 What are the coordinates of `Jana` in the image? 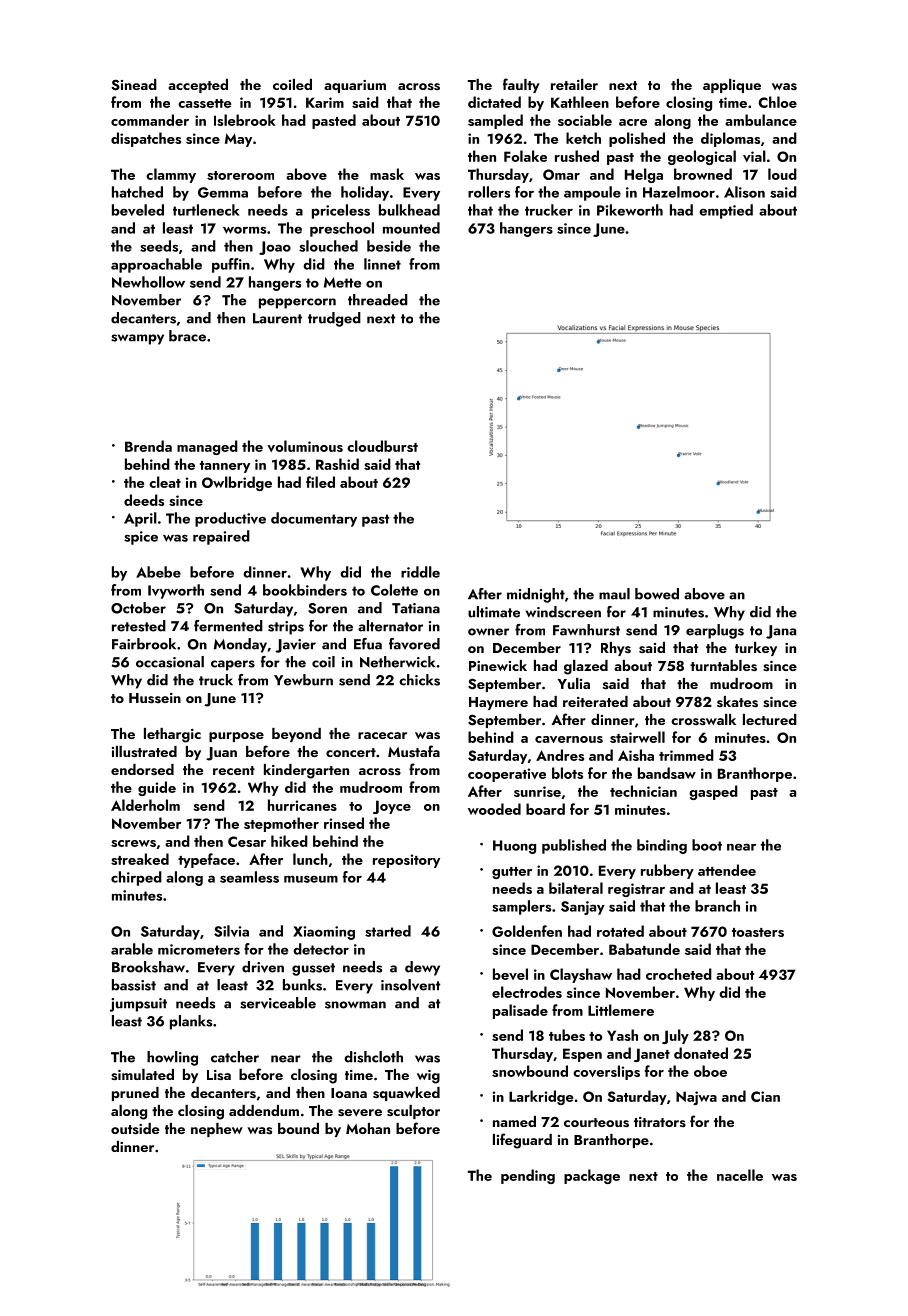 It's located at (781, 632).
